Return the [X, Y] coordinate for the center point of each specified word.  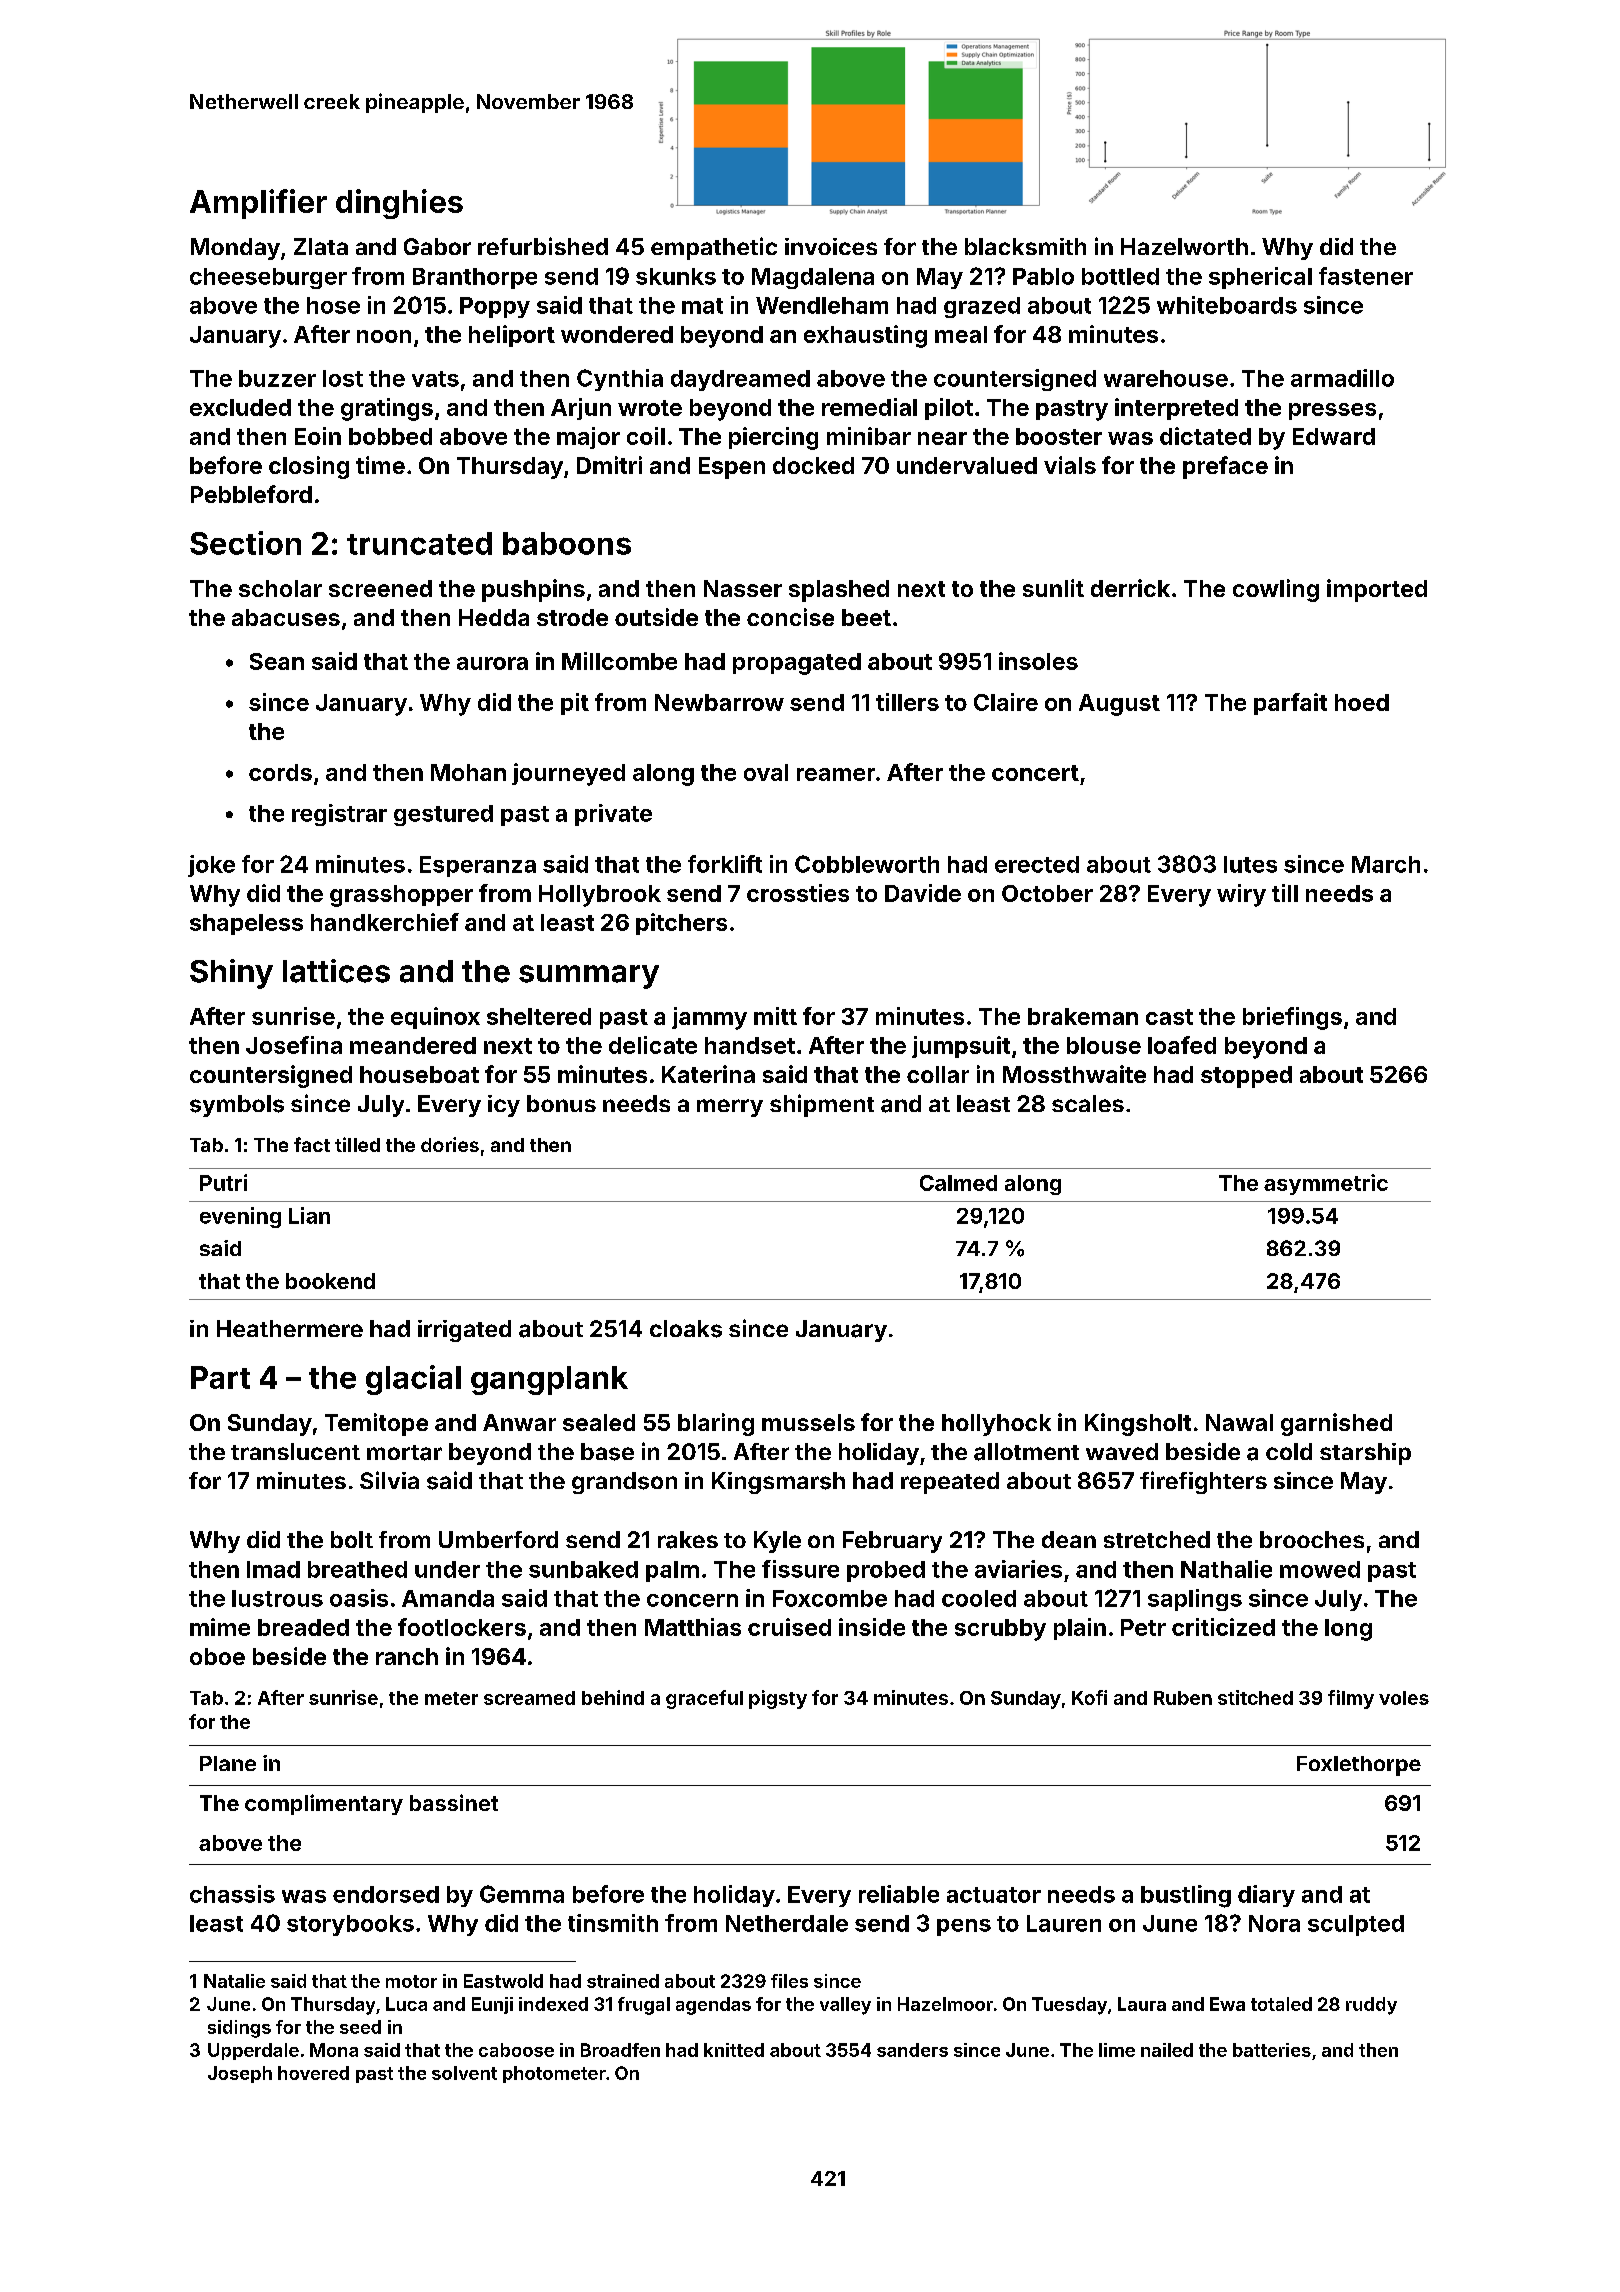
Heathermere [290, 1328]
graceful [704, 1699]
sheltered [539, 1016]
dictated [1205, 436]
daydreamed [740, 380]
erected [1037, 864]
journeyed [568, 774]
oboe [217, 1656]
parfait [1290, 704]
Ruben [1183, 1698]
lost [343, 378]
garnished [1336, 1424]
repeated [950, 1483]
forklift [725, 864]
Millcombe [619, 661]
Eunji [492, 2005]
